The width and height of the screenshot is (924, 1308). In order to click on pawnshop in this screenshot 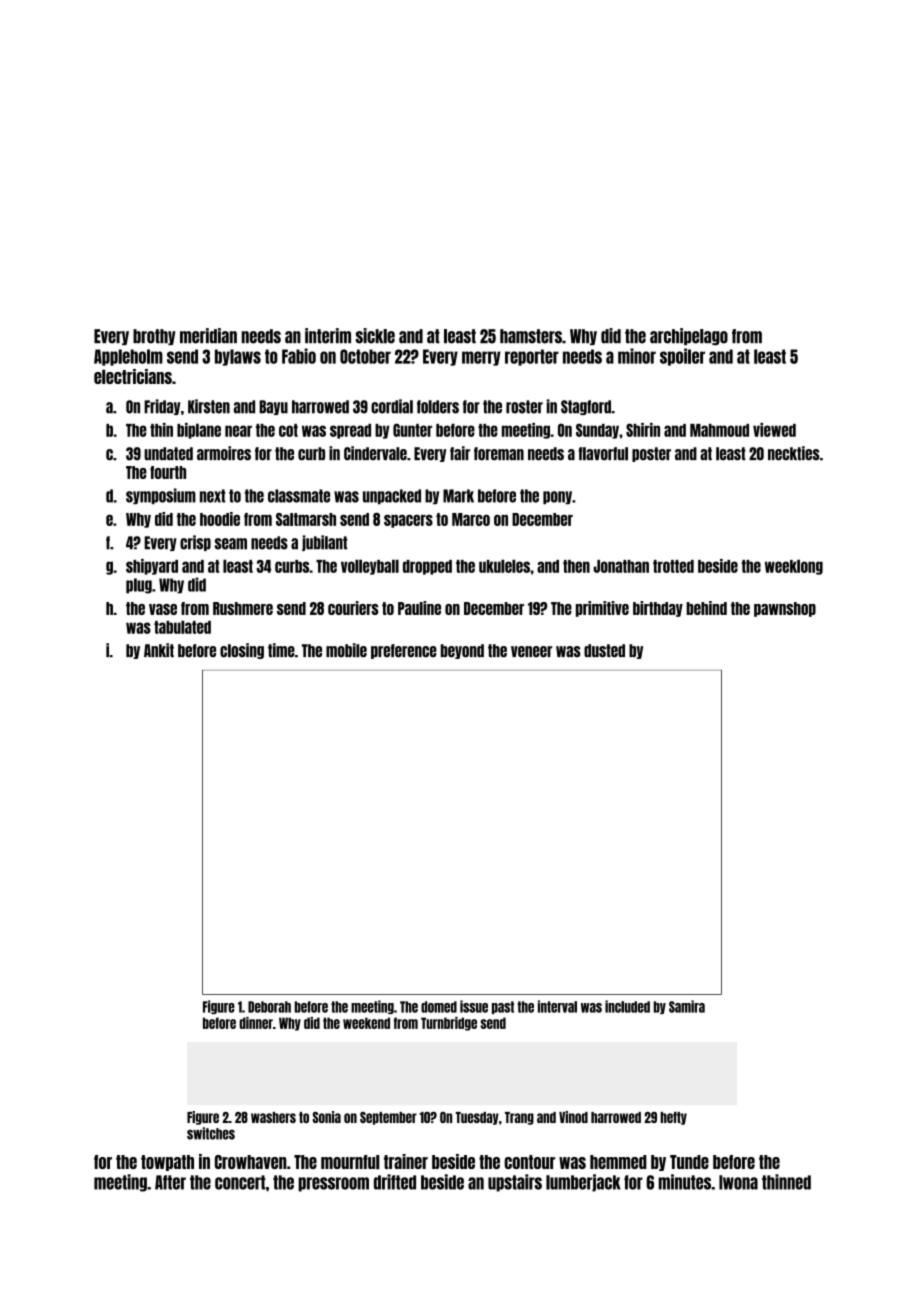, I will do `click(785, 609)`.
